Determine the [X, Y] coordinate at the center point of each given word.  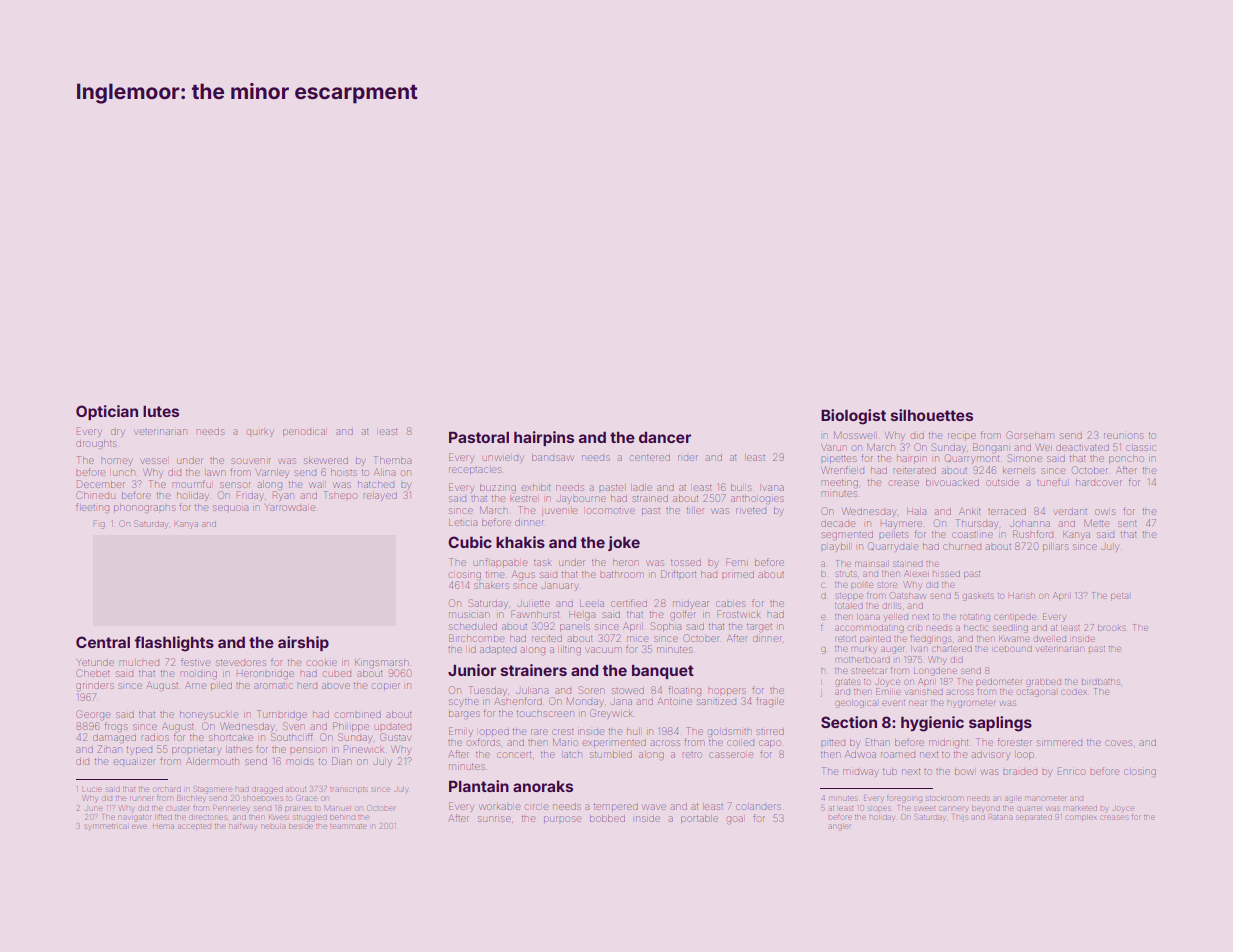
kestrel [523, 499]
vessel [154, 461]
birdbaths [1101, 682]
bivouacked [952, 482]
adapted [498, 651]
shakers [491, 585]
